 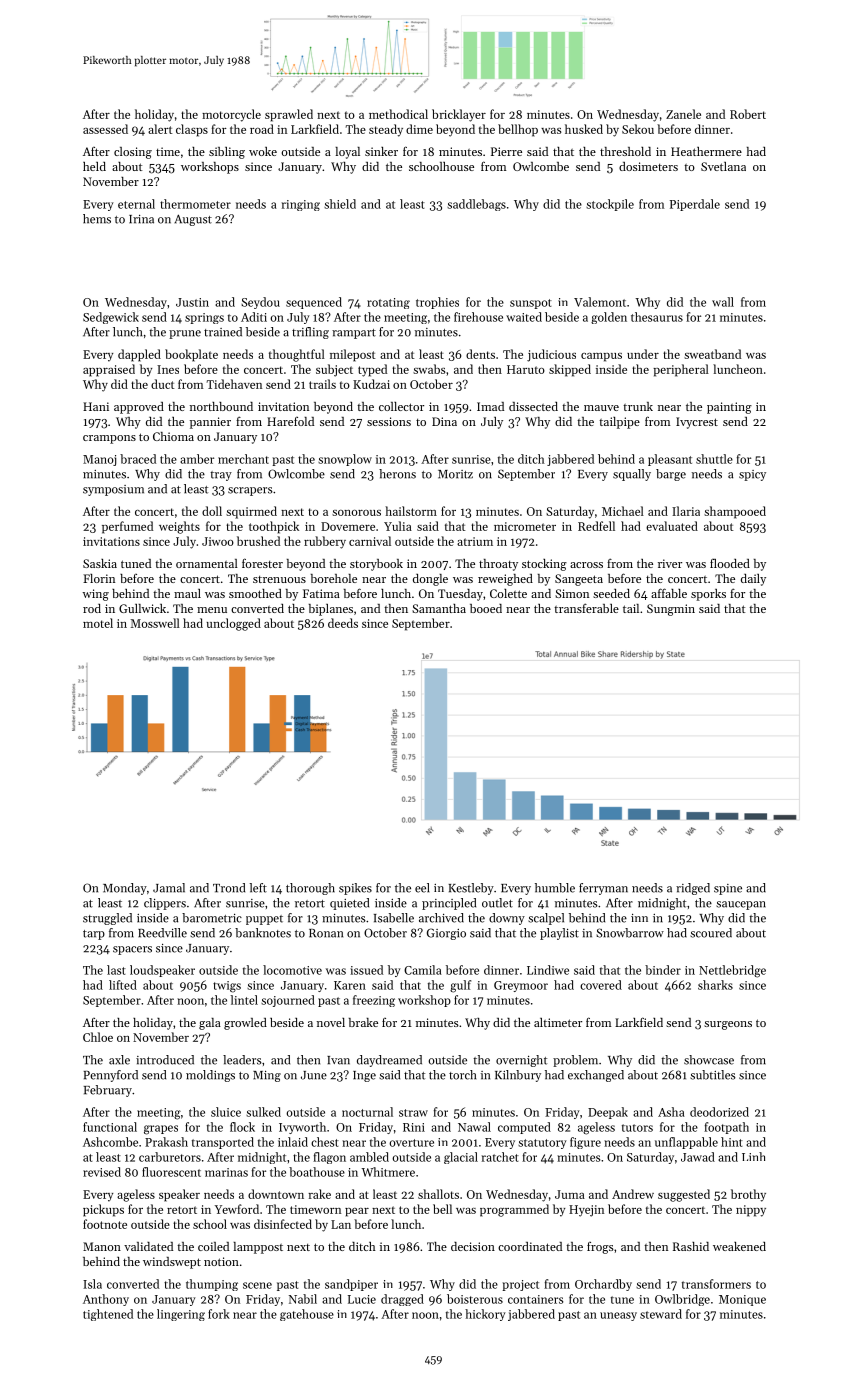 I want to click on Redfell, so click(x=596, y=526).
